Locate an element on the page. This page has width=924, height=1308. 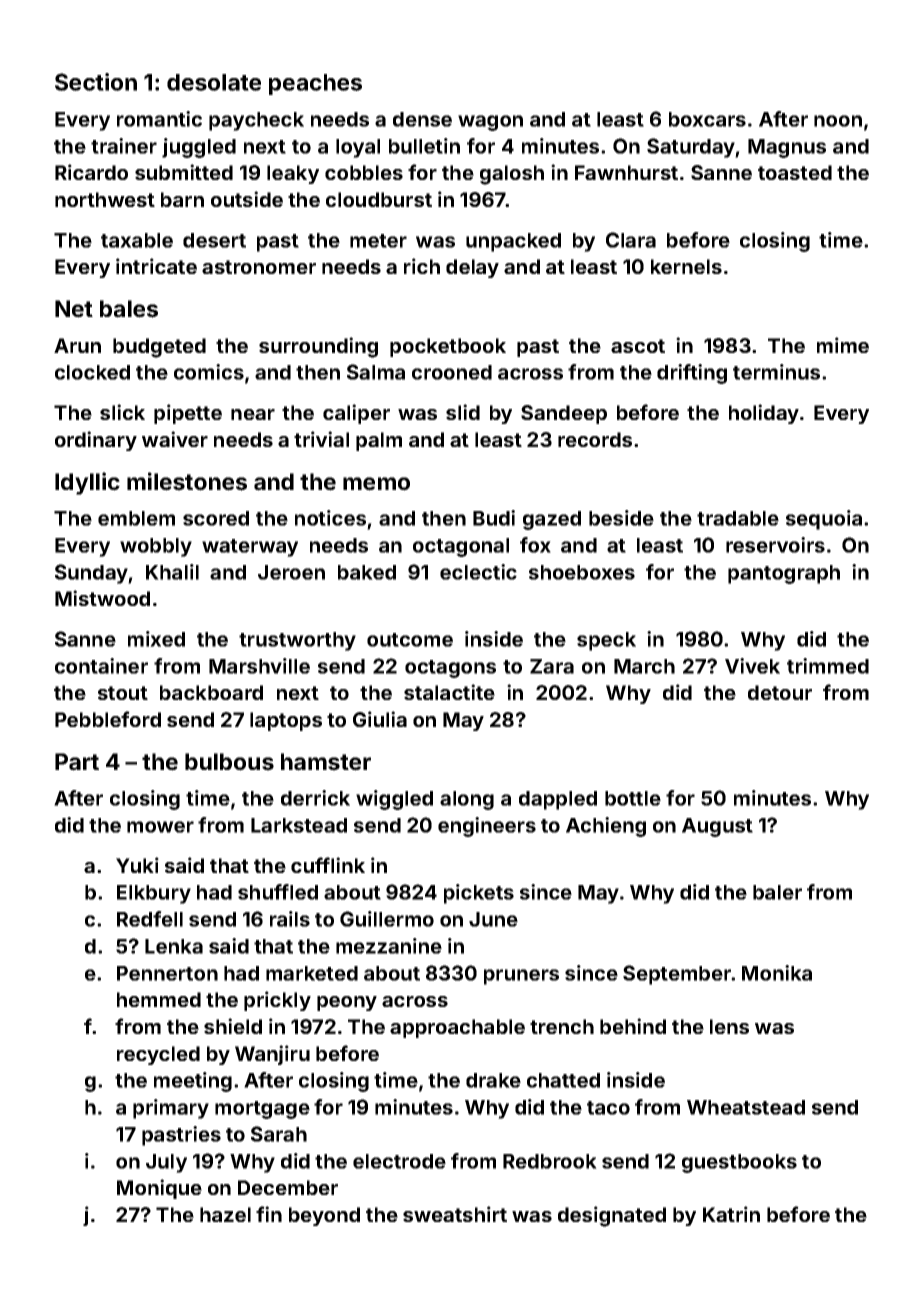
mixed is located at coordinates (156, 639).
